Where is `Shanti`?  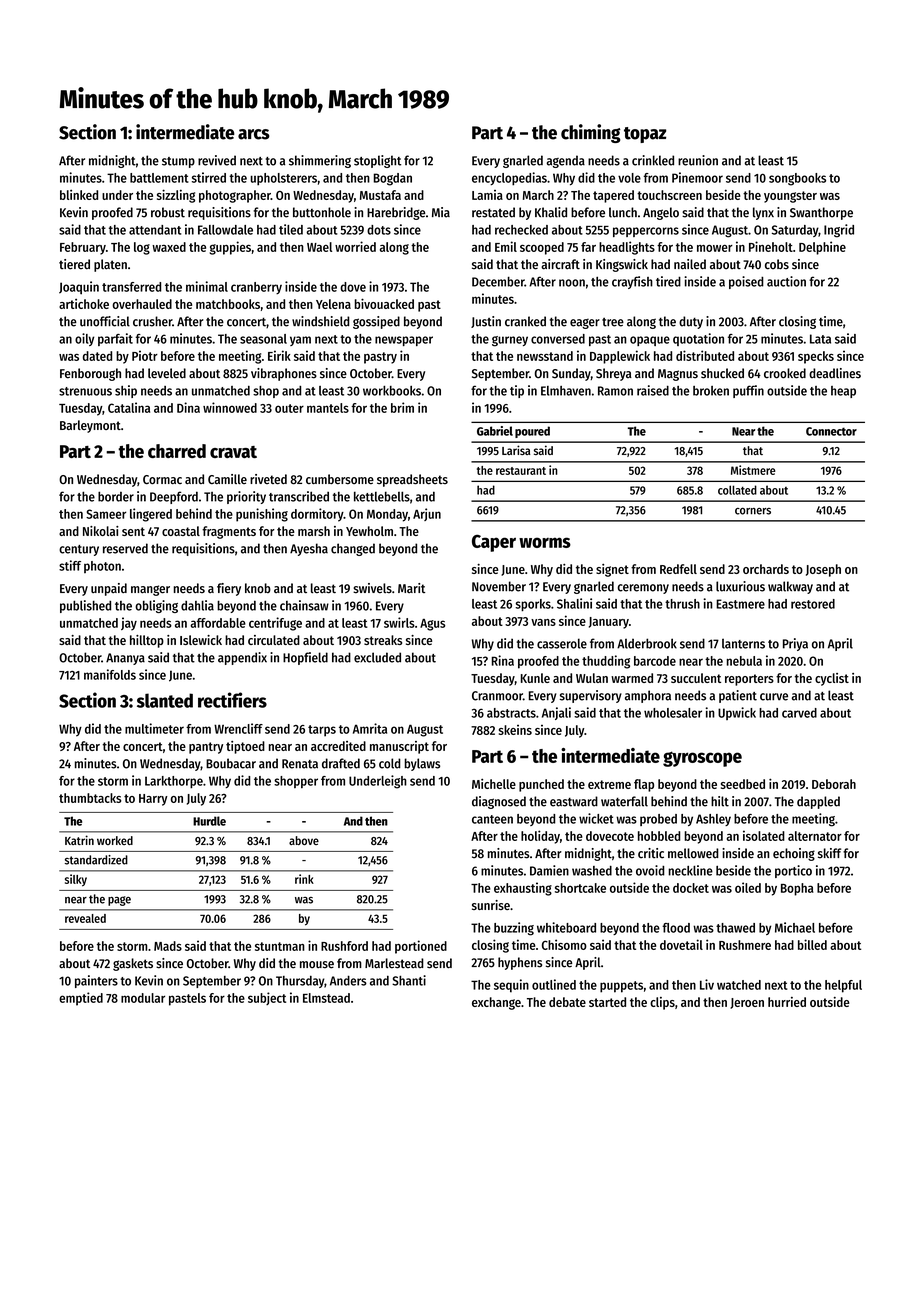 Shanti is located at coordinates (409, 980).
